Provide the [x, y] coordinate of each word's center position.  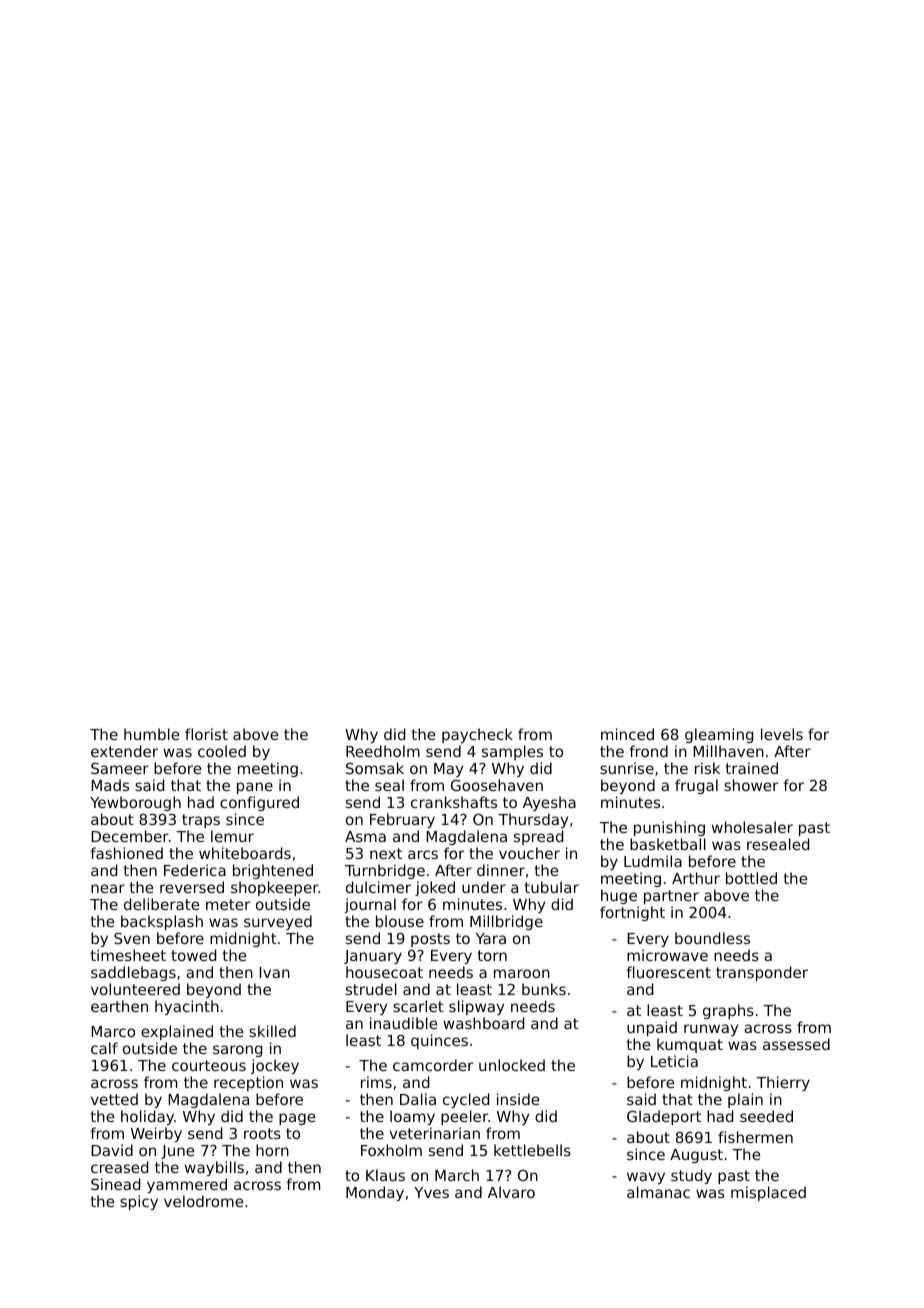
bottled [751, 878]
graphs [728, 1011]
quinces [439, 1041]
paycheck [477, 735]
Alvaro [511, 1192]
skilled [272, 1031]
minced [627, 734]
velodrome [203, 1201]
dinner [501, 870]
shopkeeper [275, 888]
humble [151, 734]
